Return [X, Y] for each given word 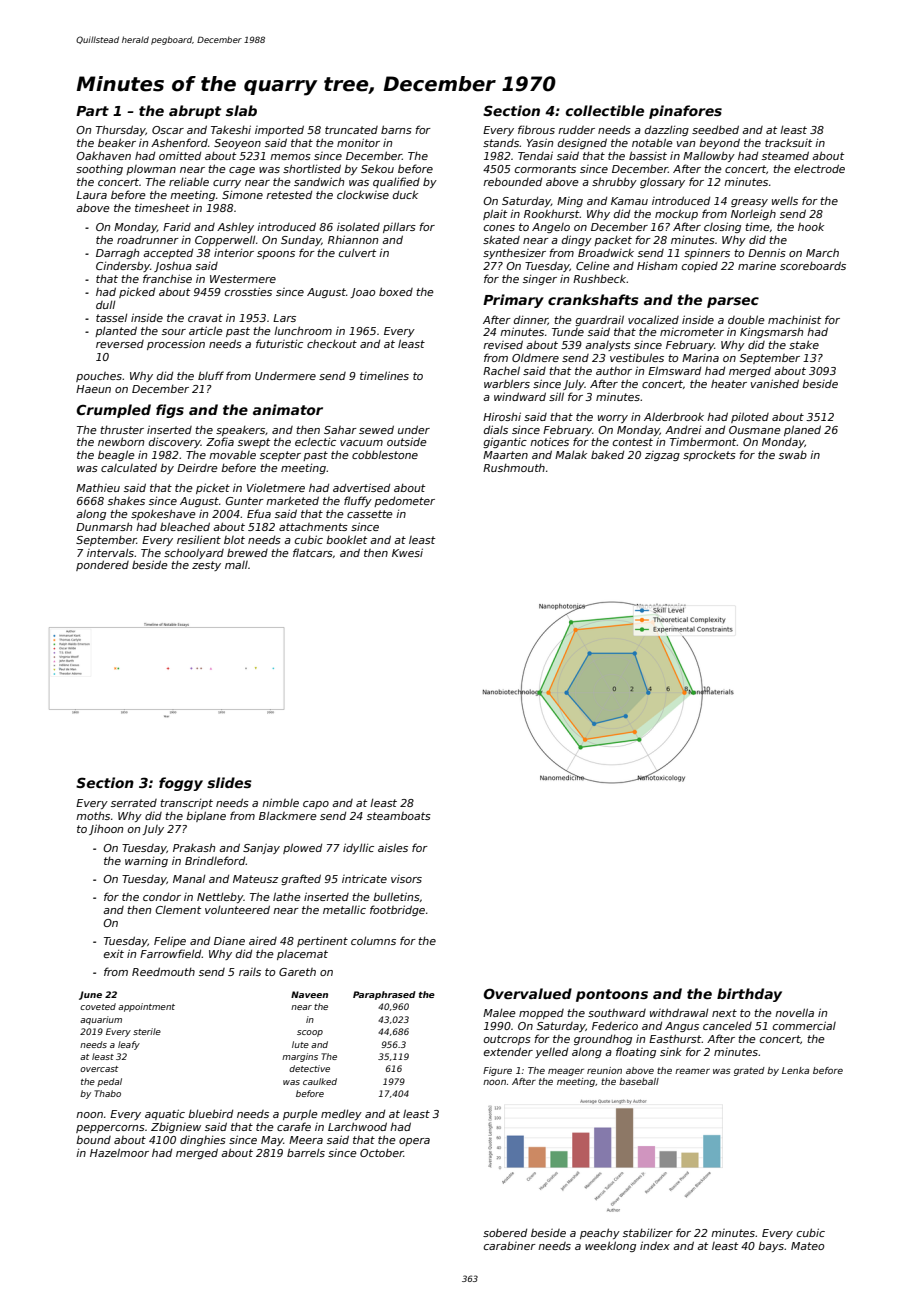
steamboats [399, 816]
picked [137, 293]
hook [811, 226]
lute [300, 1044]
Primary [513, 301]
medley [341, 1115]
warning [146, 862]
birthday [749, 995]
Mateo [807, 1246]
